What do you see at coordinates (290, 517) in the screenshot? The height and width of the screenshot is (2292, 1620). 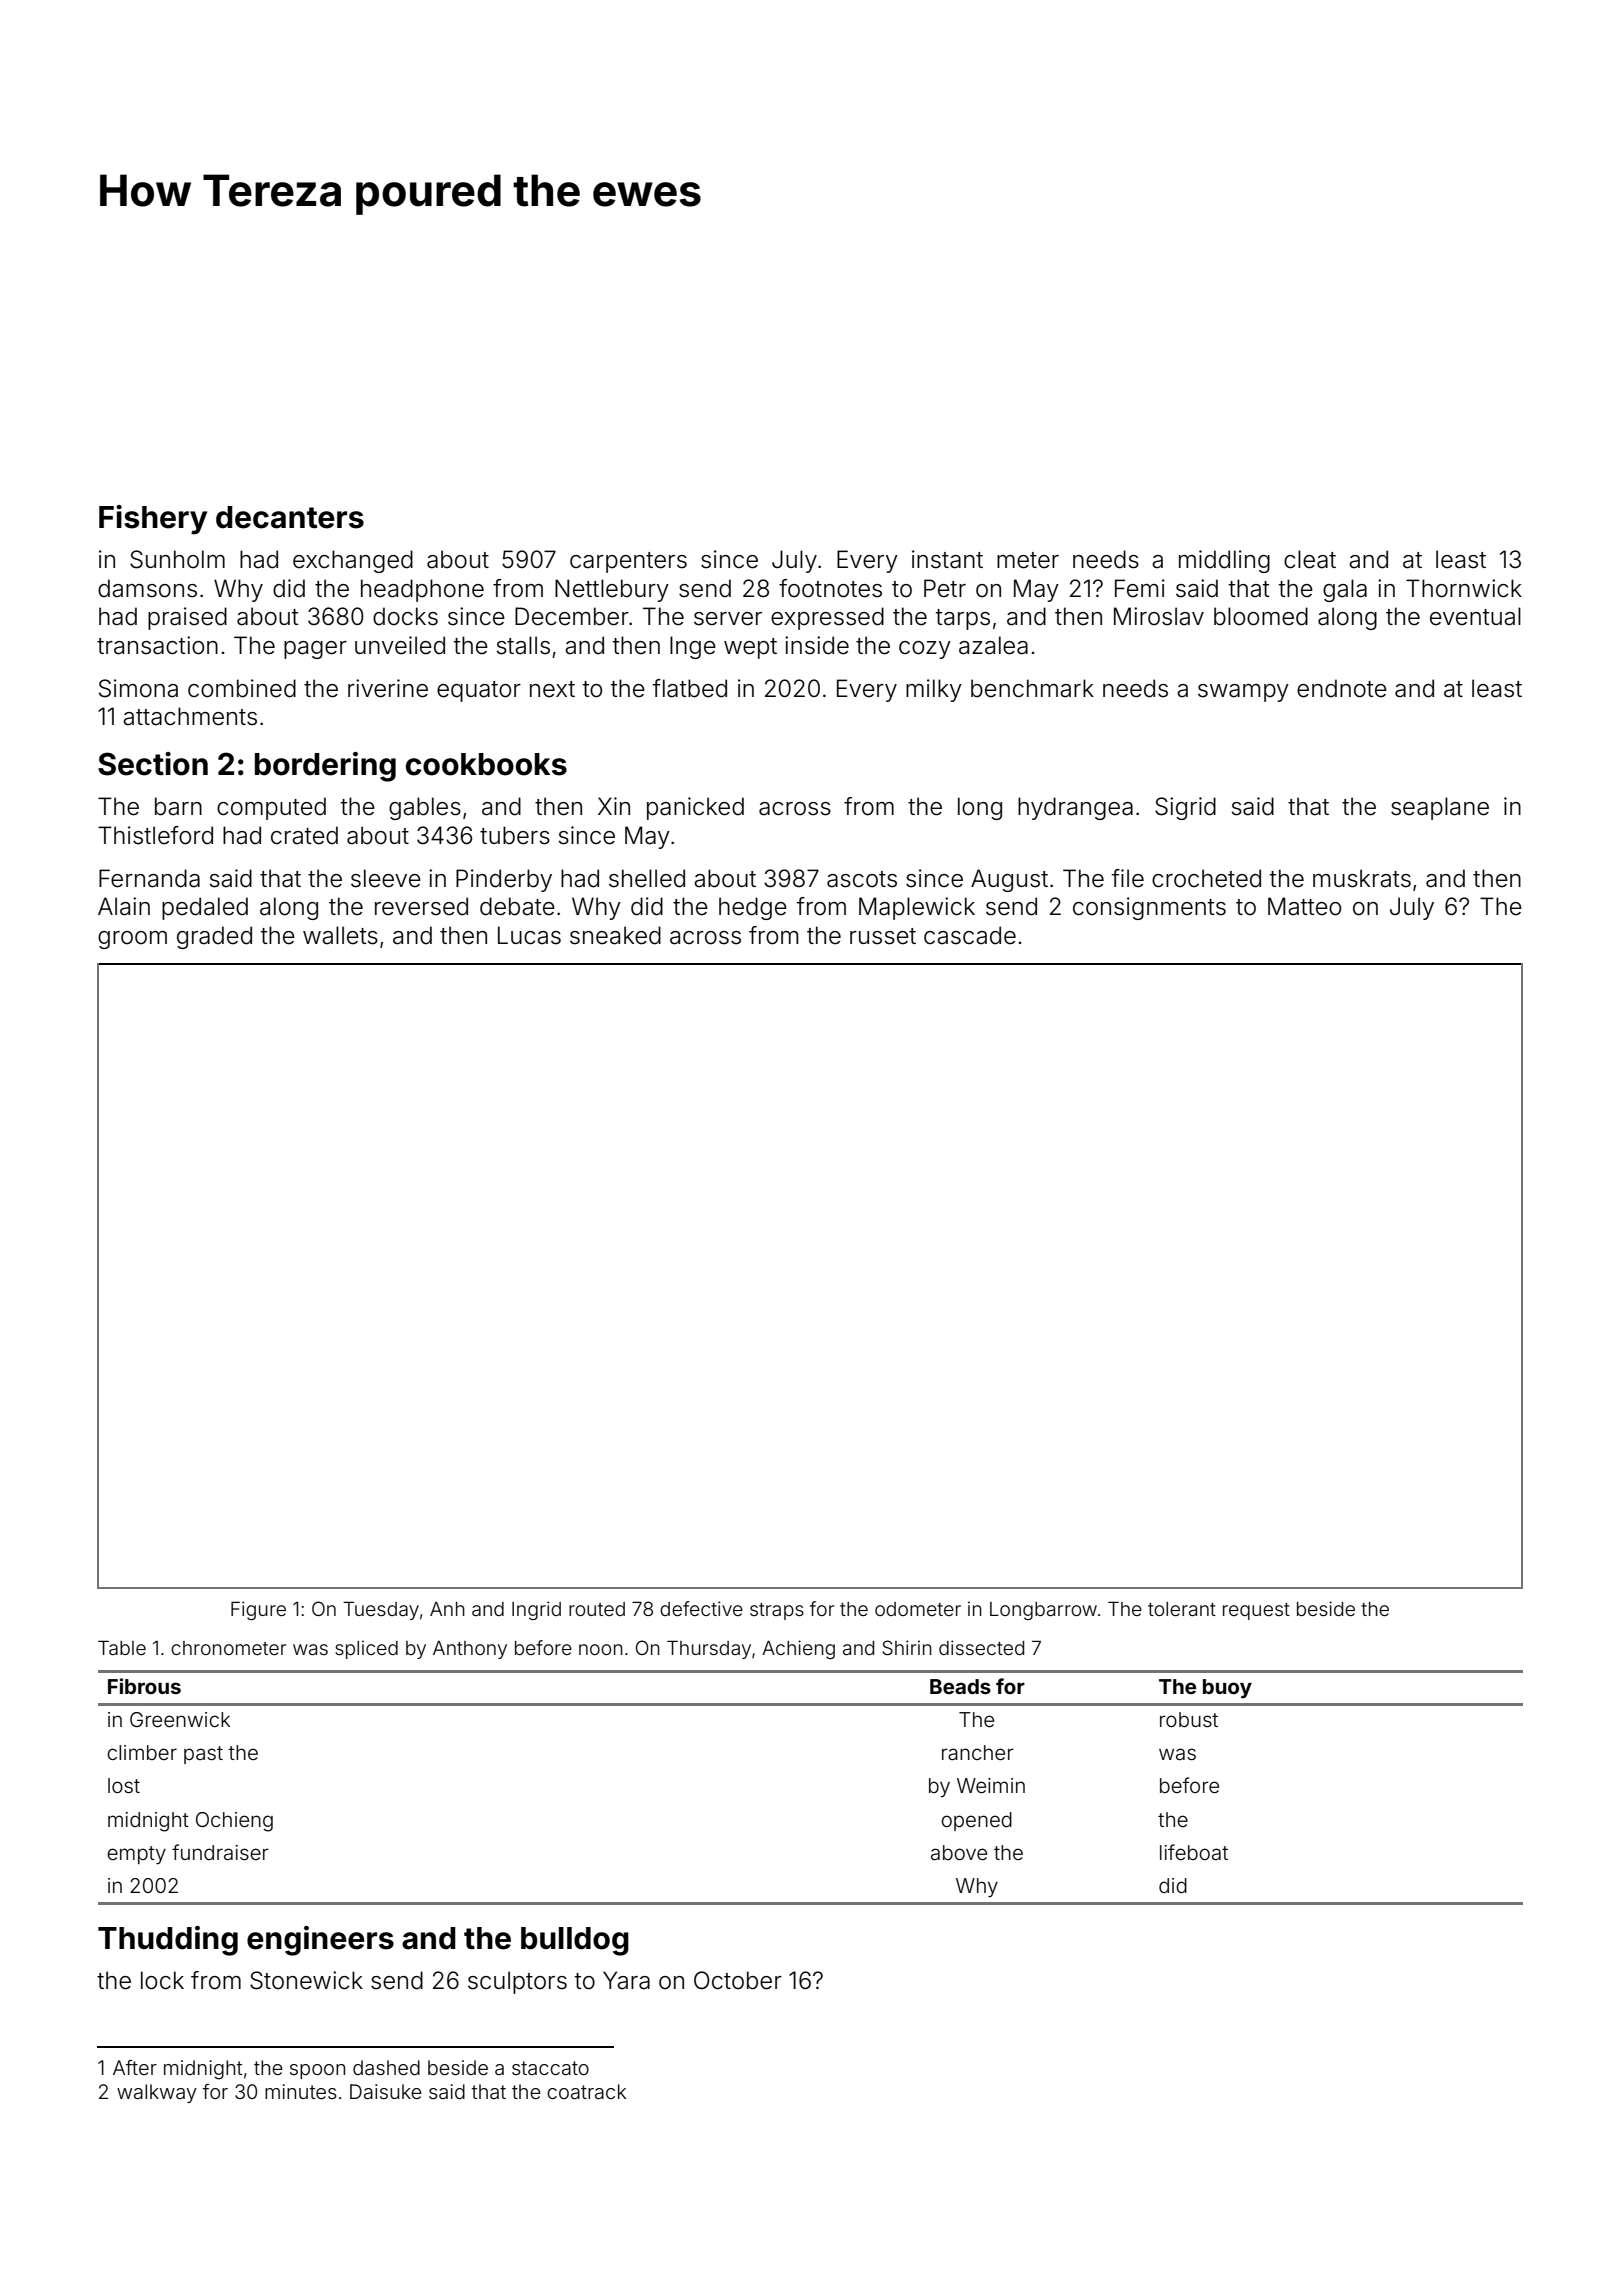 I see `decanters` at bounding box center [290, 517].
